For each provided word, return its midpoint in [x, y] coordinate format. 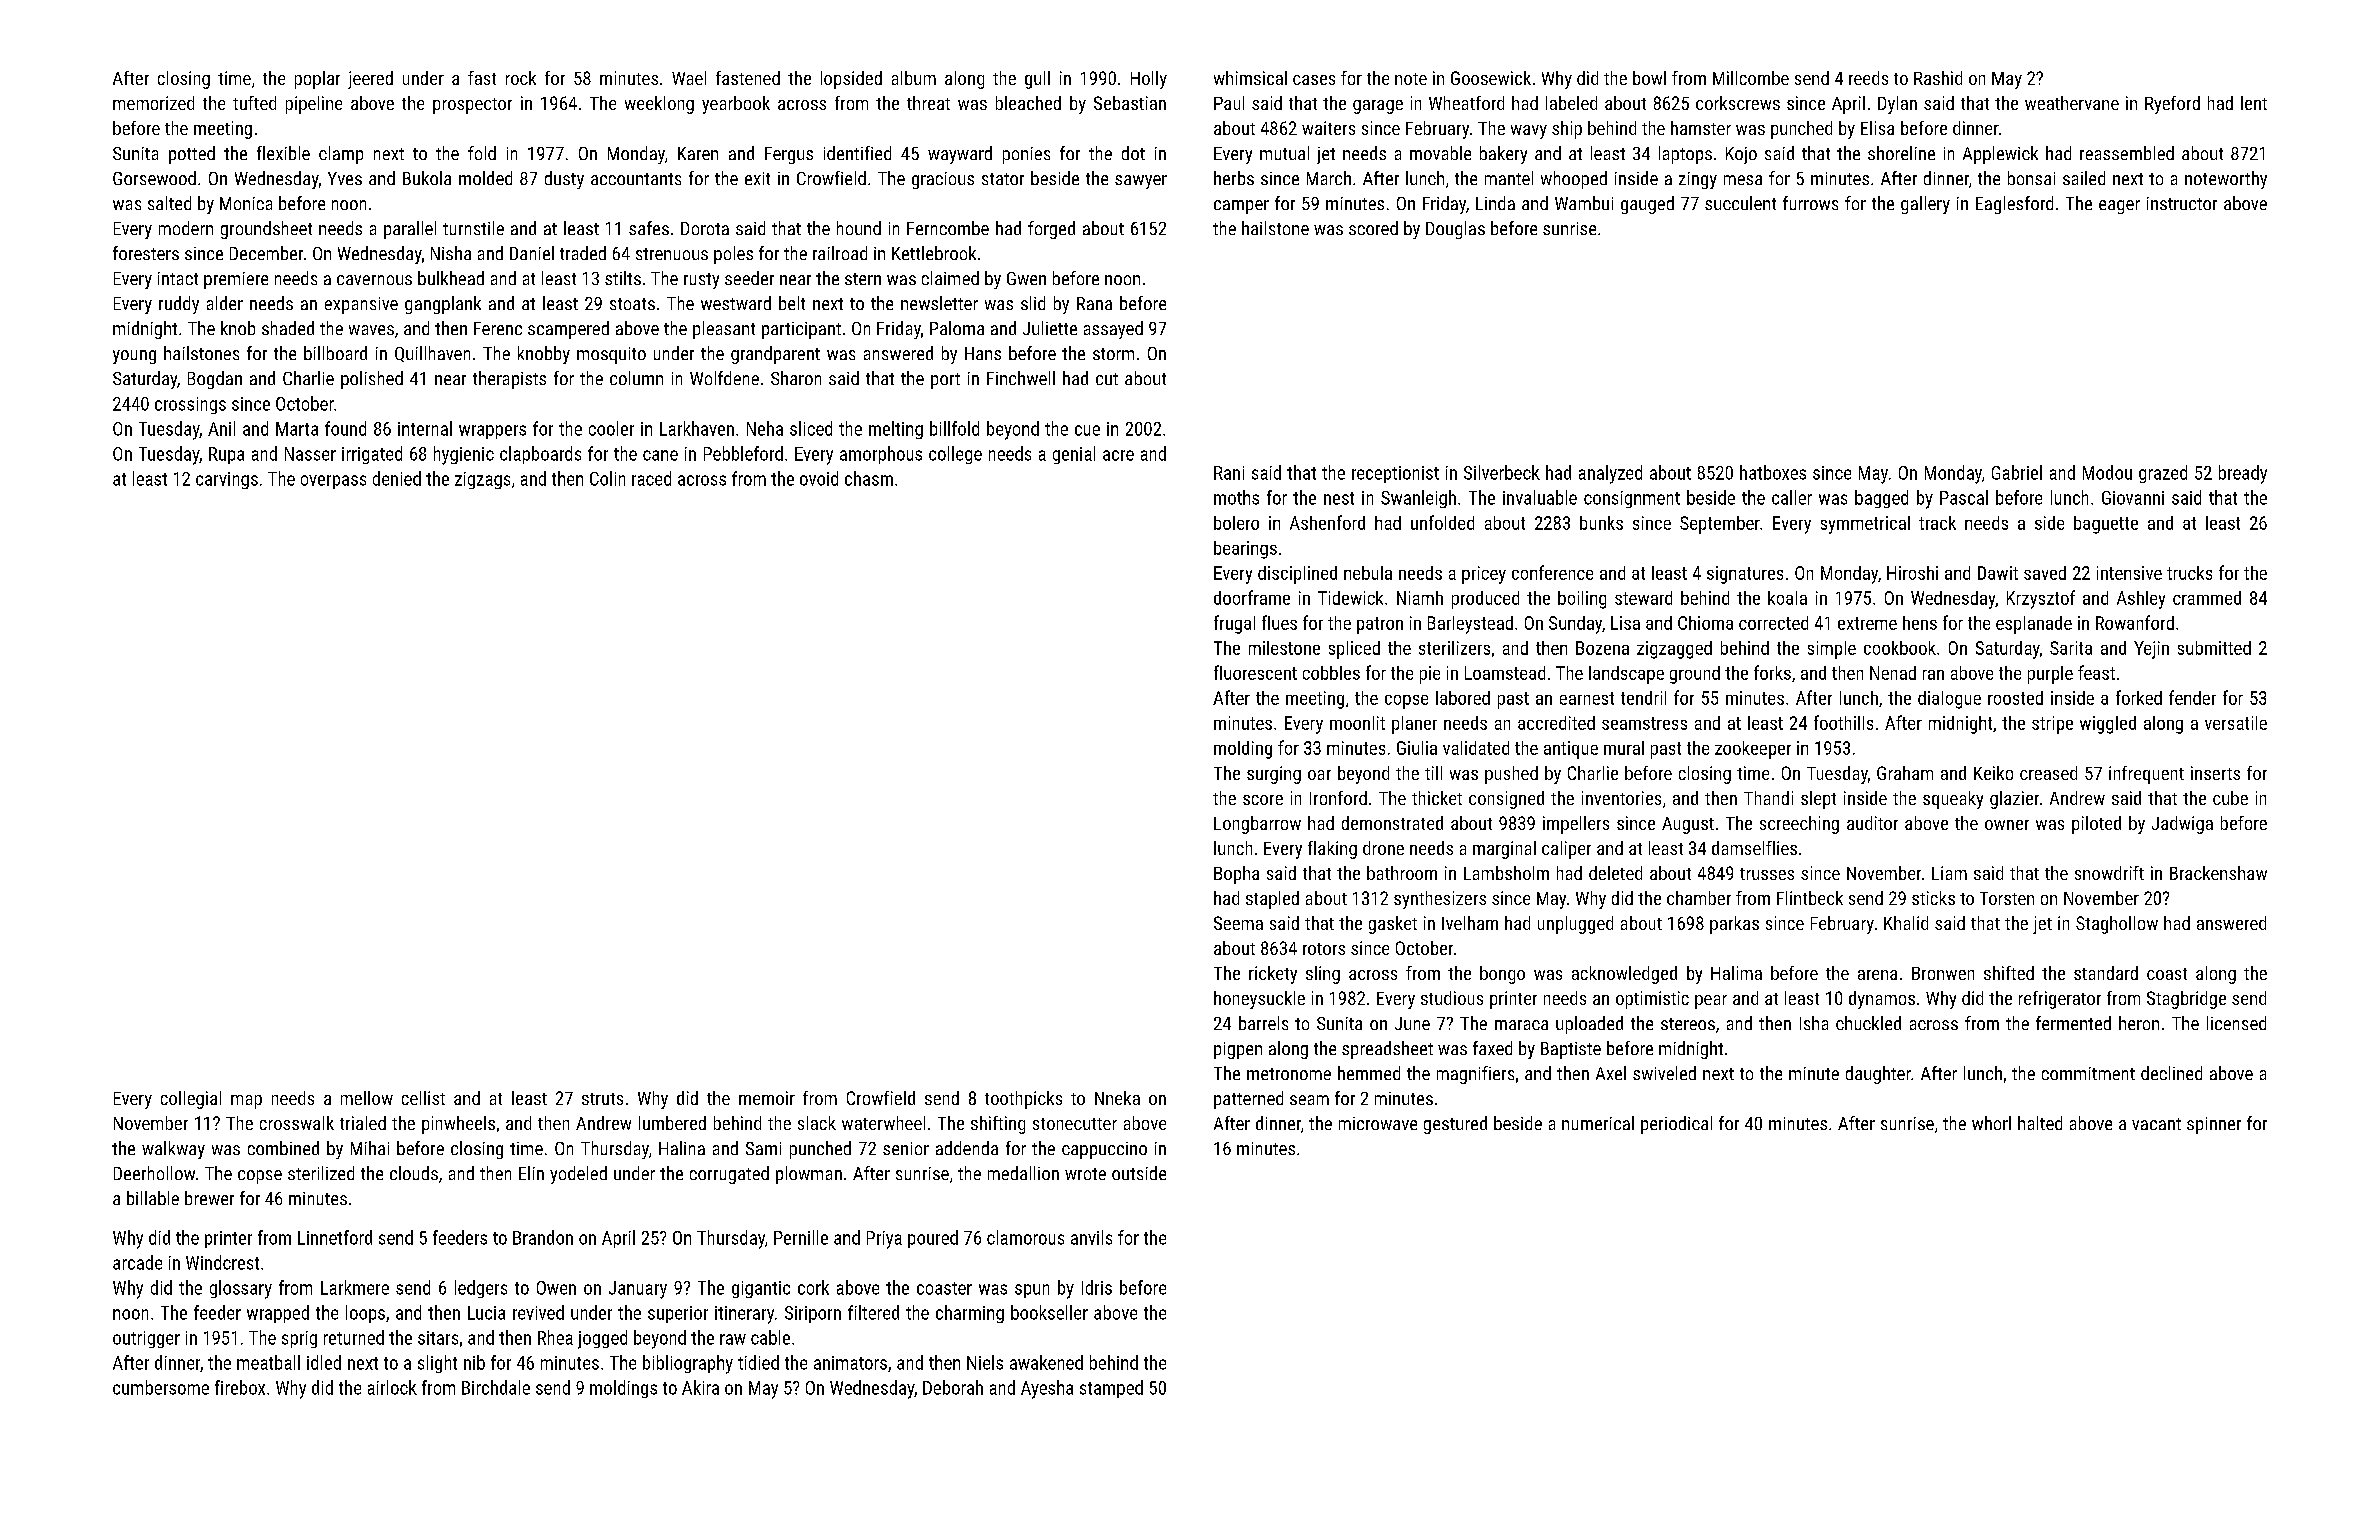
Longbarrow [1257, 825]
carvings [227, 480]
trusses [1767, 874]
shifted [2009, 973]
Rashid [1938, 78]
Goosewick [1491, 78]
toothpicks [1023, 1100]
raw [733, 1339]
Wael [689, 78]
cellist [423, 1098]
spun [1032, 1291]
